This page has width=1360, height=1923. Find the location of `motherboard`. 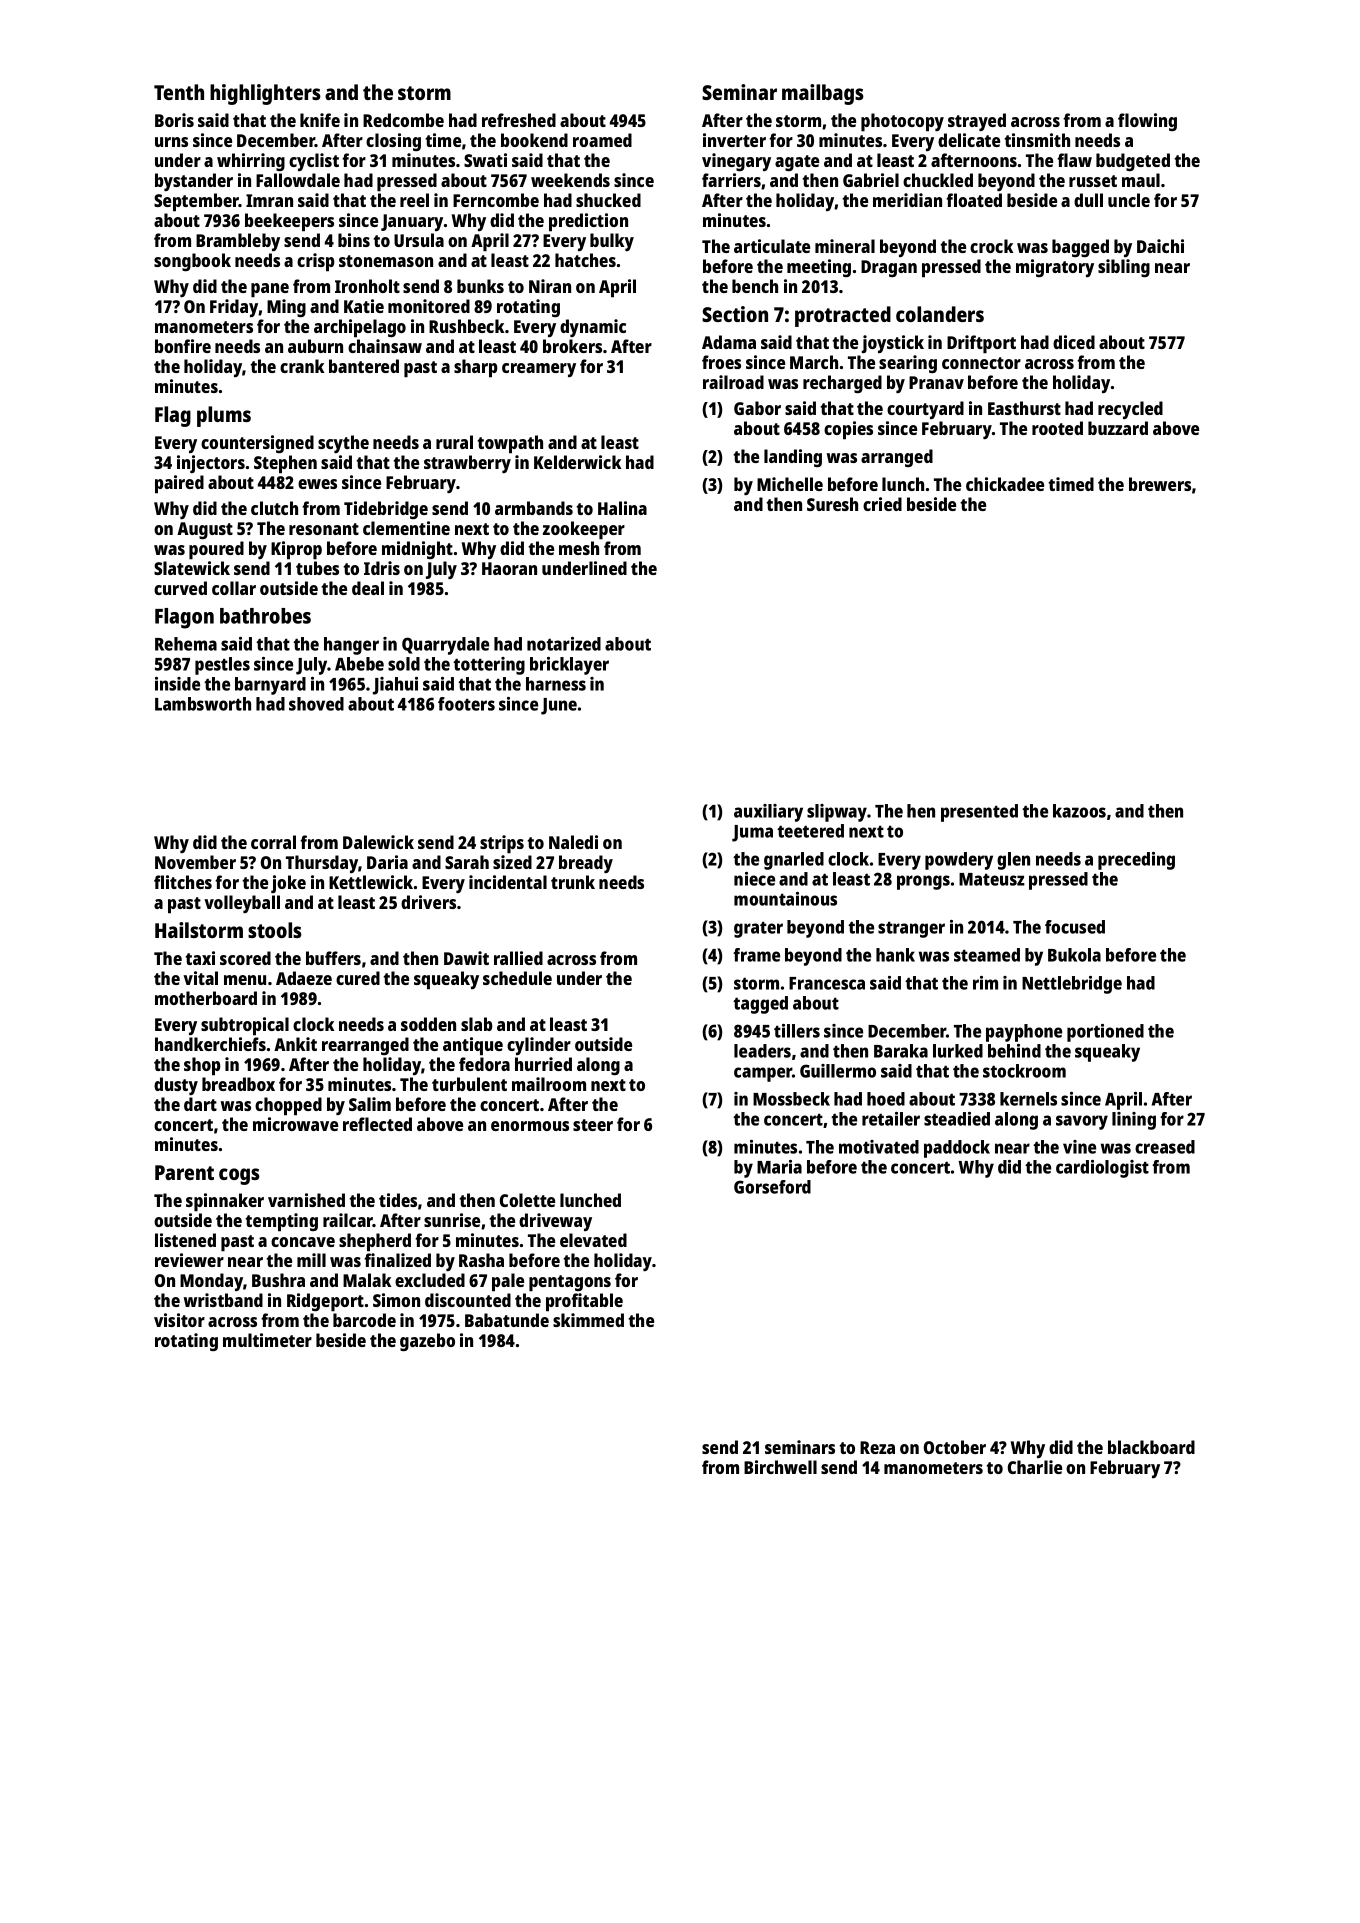

motherboard is located at coordinates (206, 998).
